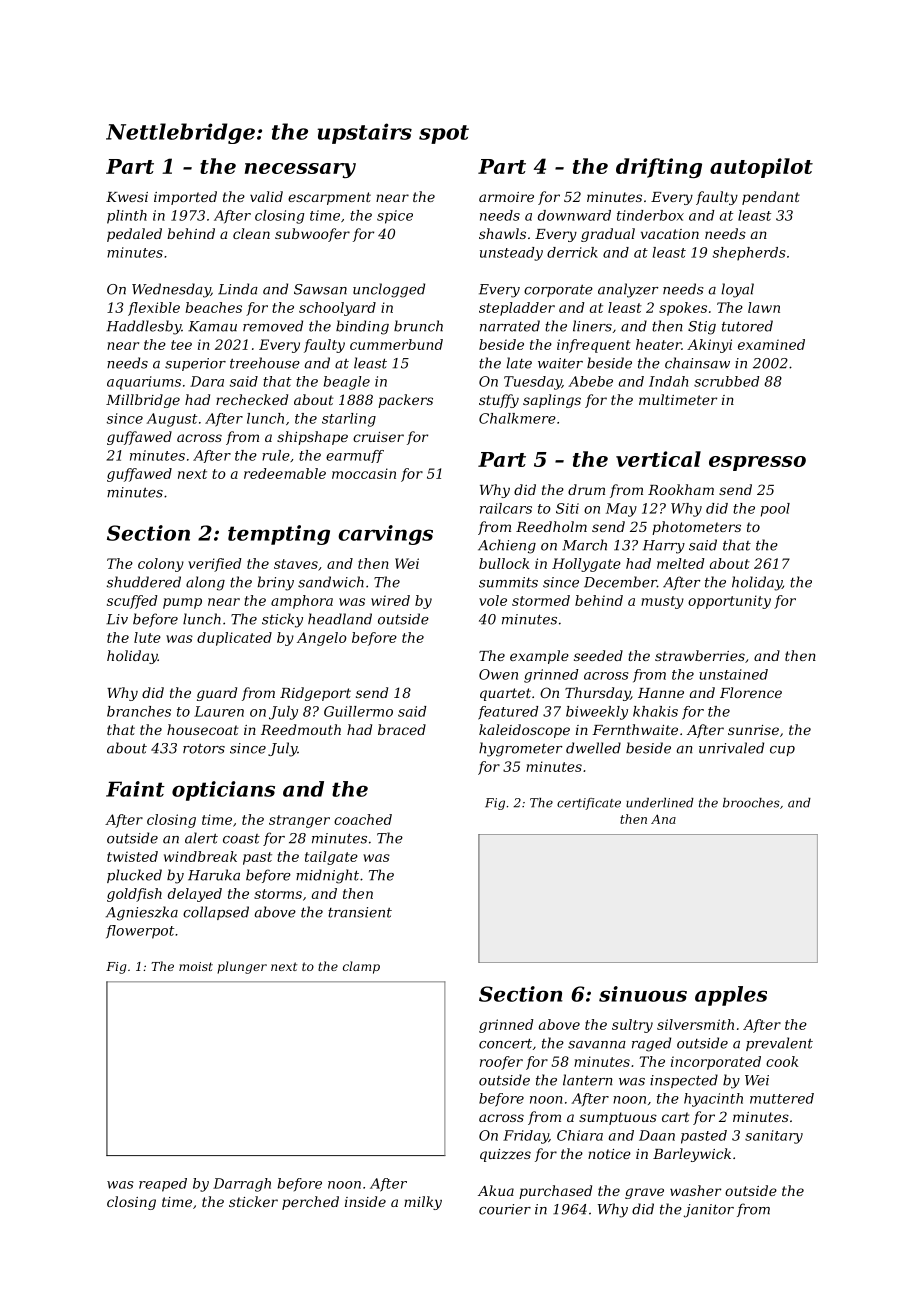 This page has height=1308, width=924. What do you see at coordinates (300, 170) in the page?
I see `necessary` at bounding box center [300, 170].
